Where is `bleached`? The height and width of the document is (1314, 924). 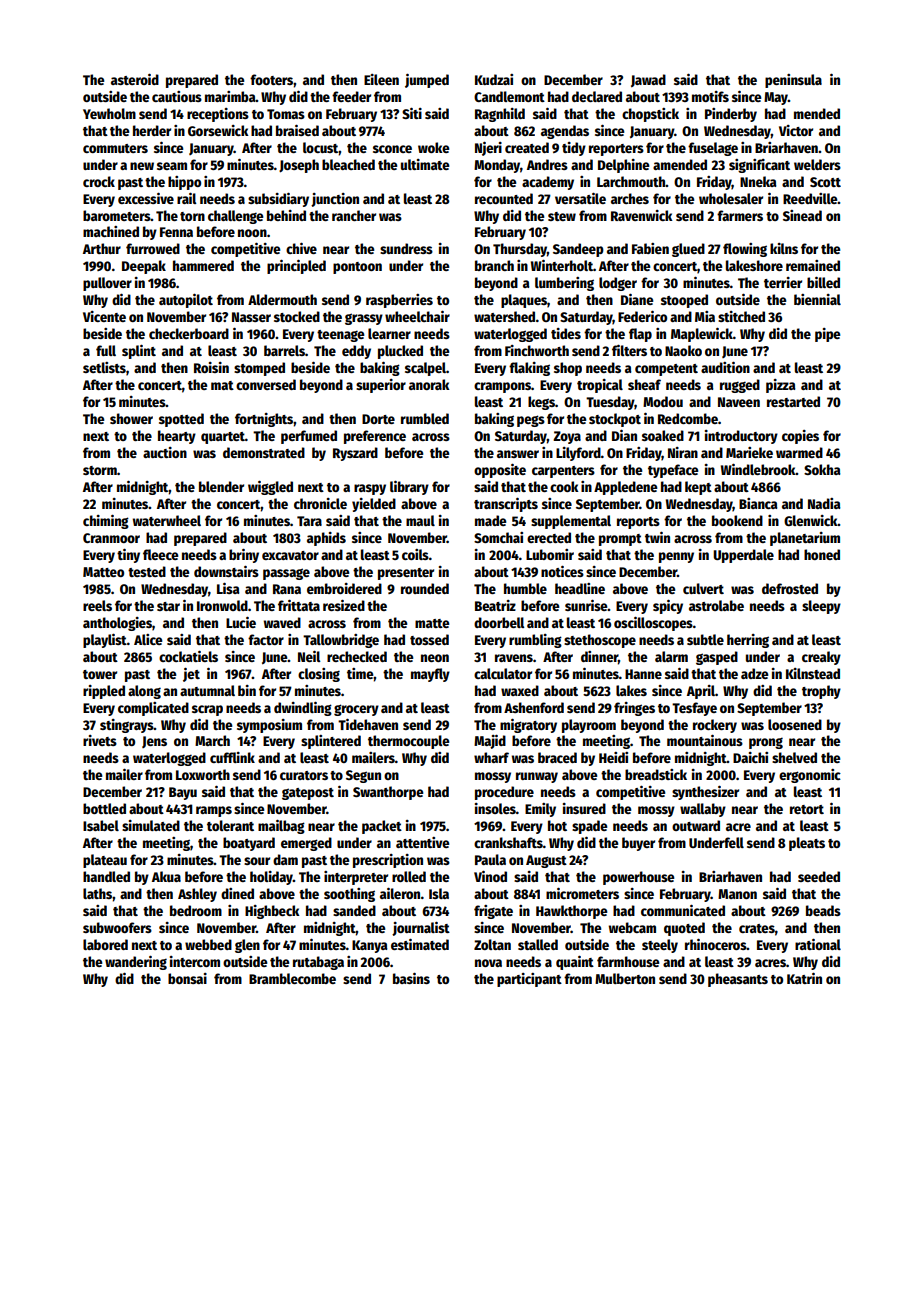
bleached is located at coordinates (348, 164).
